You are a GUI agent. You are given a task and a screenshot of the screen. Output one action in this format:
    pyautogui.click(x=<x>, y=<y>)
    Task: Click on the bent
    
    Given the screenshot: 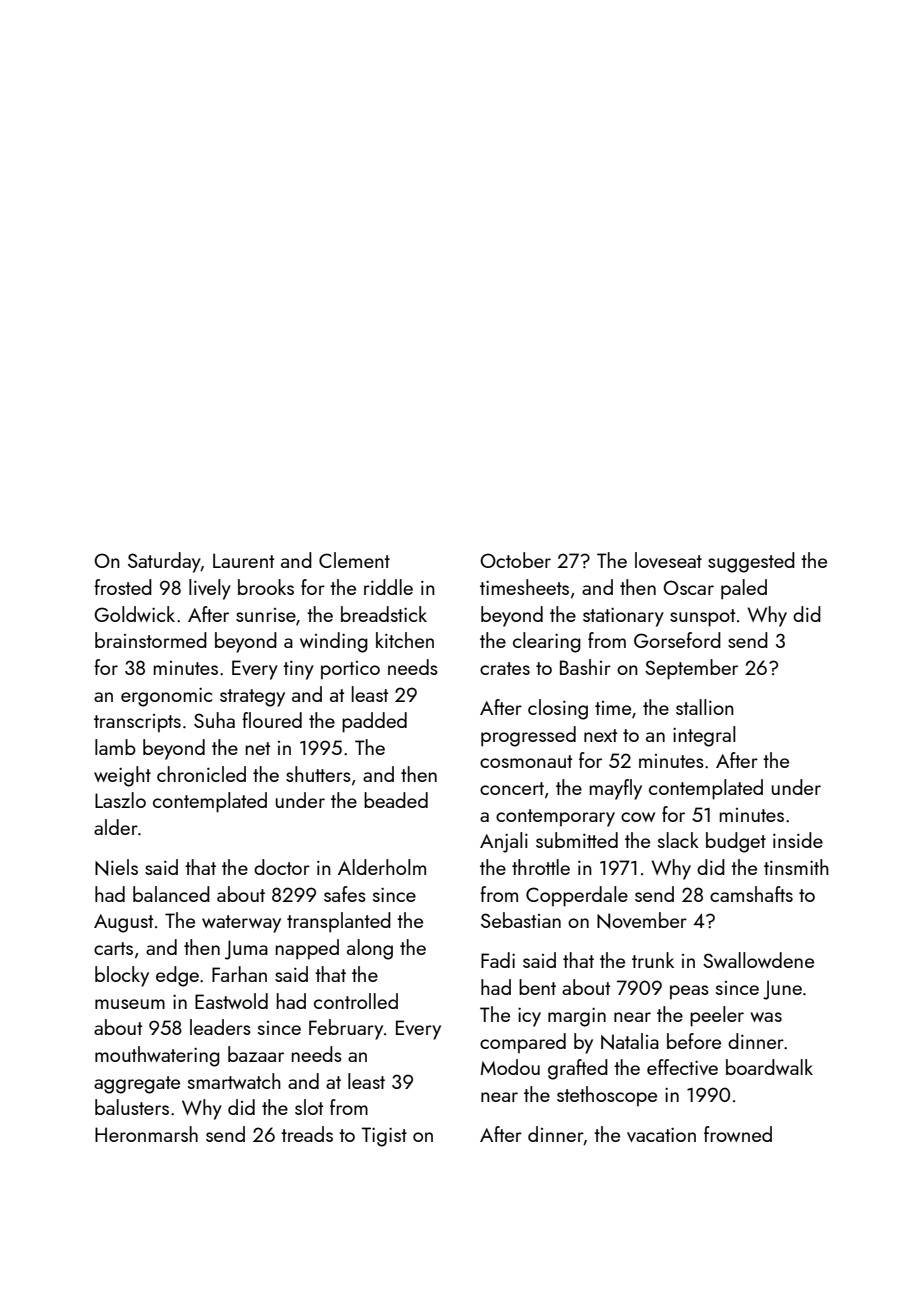 What is the action you would take?
    pyautogui.click(x=537, y=987)
